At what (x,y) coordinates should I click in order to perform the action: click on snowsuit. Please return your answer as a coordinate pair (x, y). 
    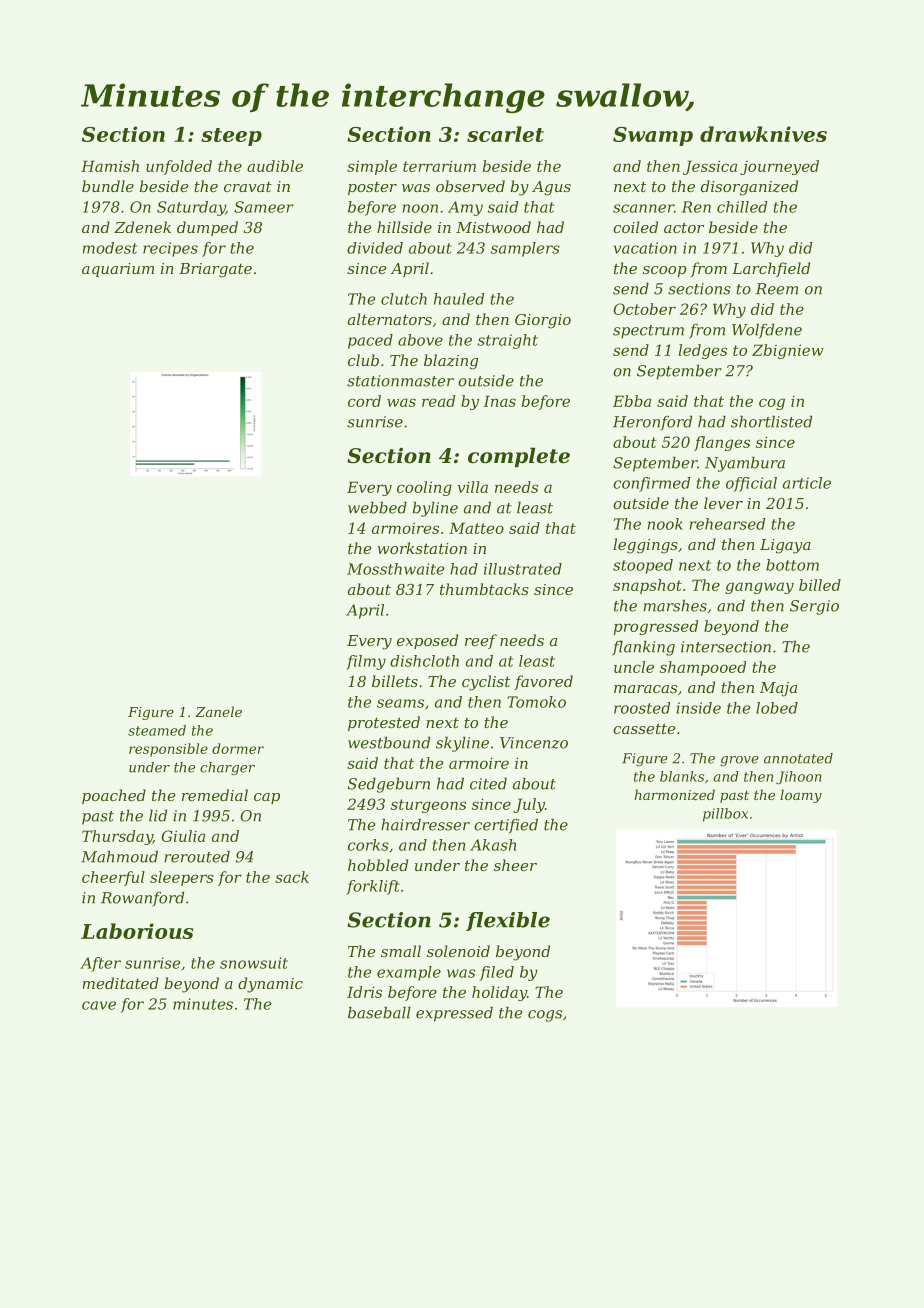
    Looking at the image, I should click on (254, 963).
